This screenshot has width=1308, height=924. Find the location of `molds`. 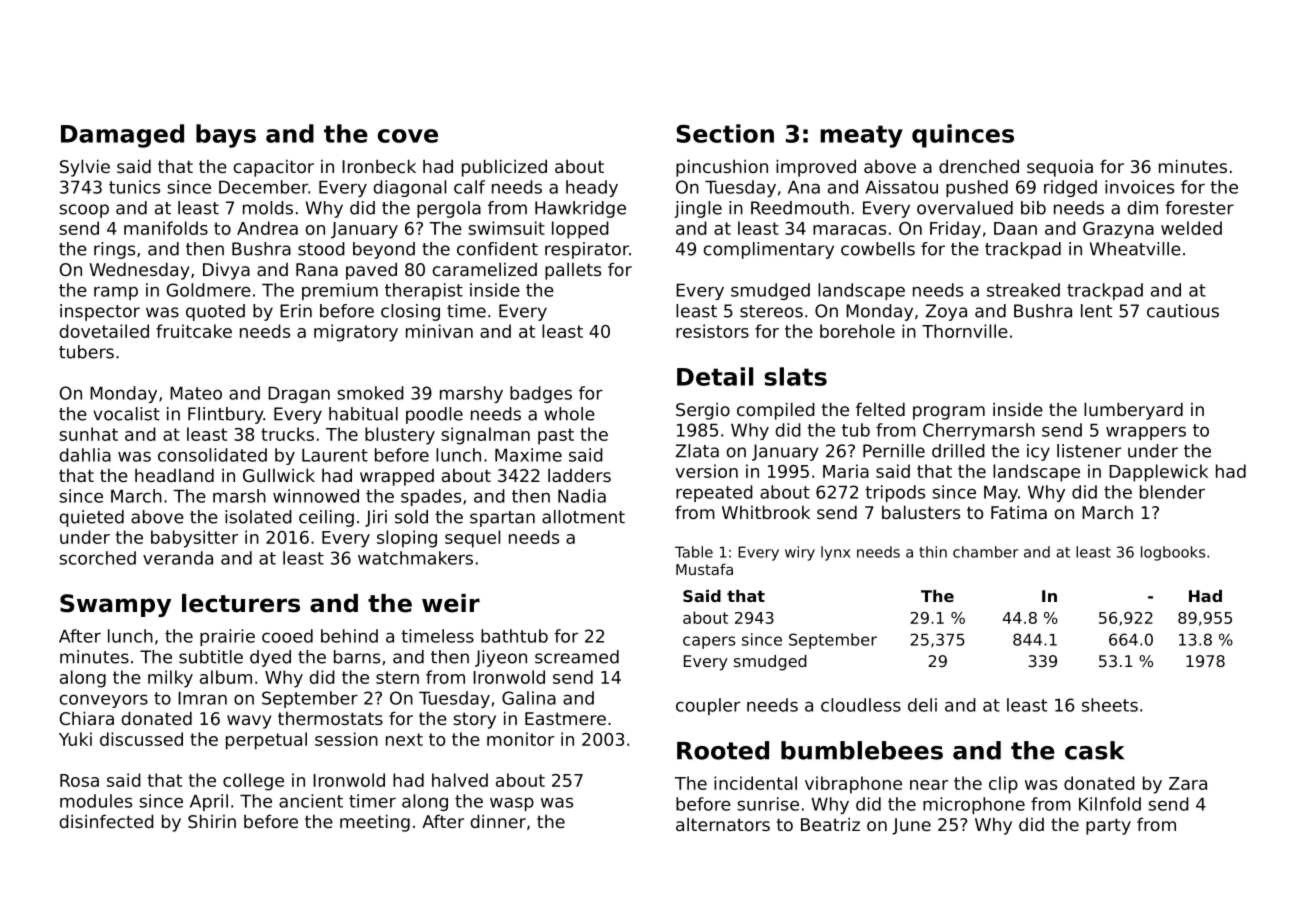

molds is located at coordinates (268, 208).
